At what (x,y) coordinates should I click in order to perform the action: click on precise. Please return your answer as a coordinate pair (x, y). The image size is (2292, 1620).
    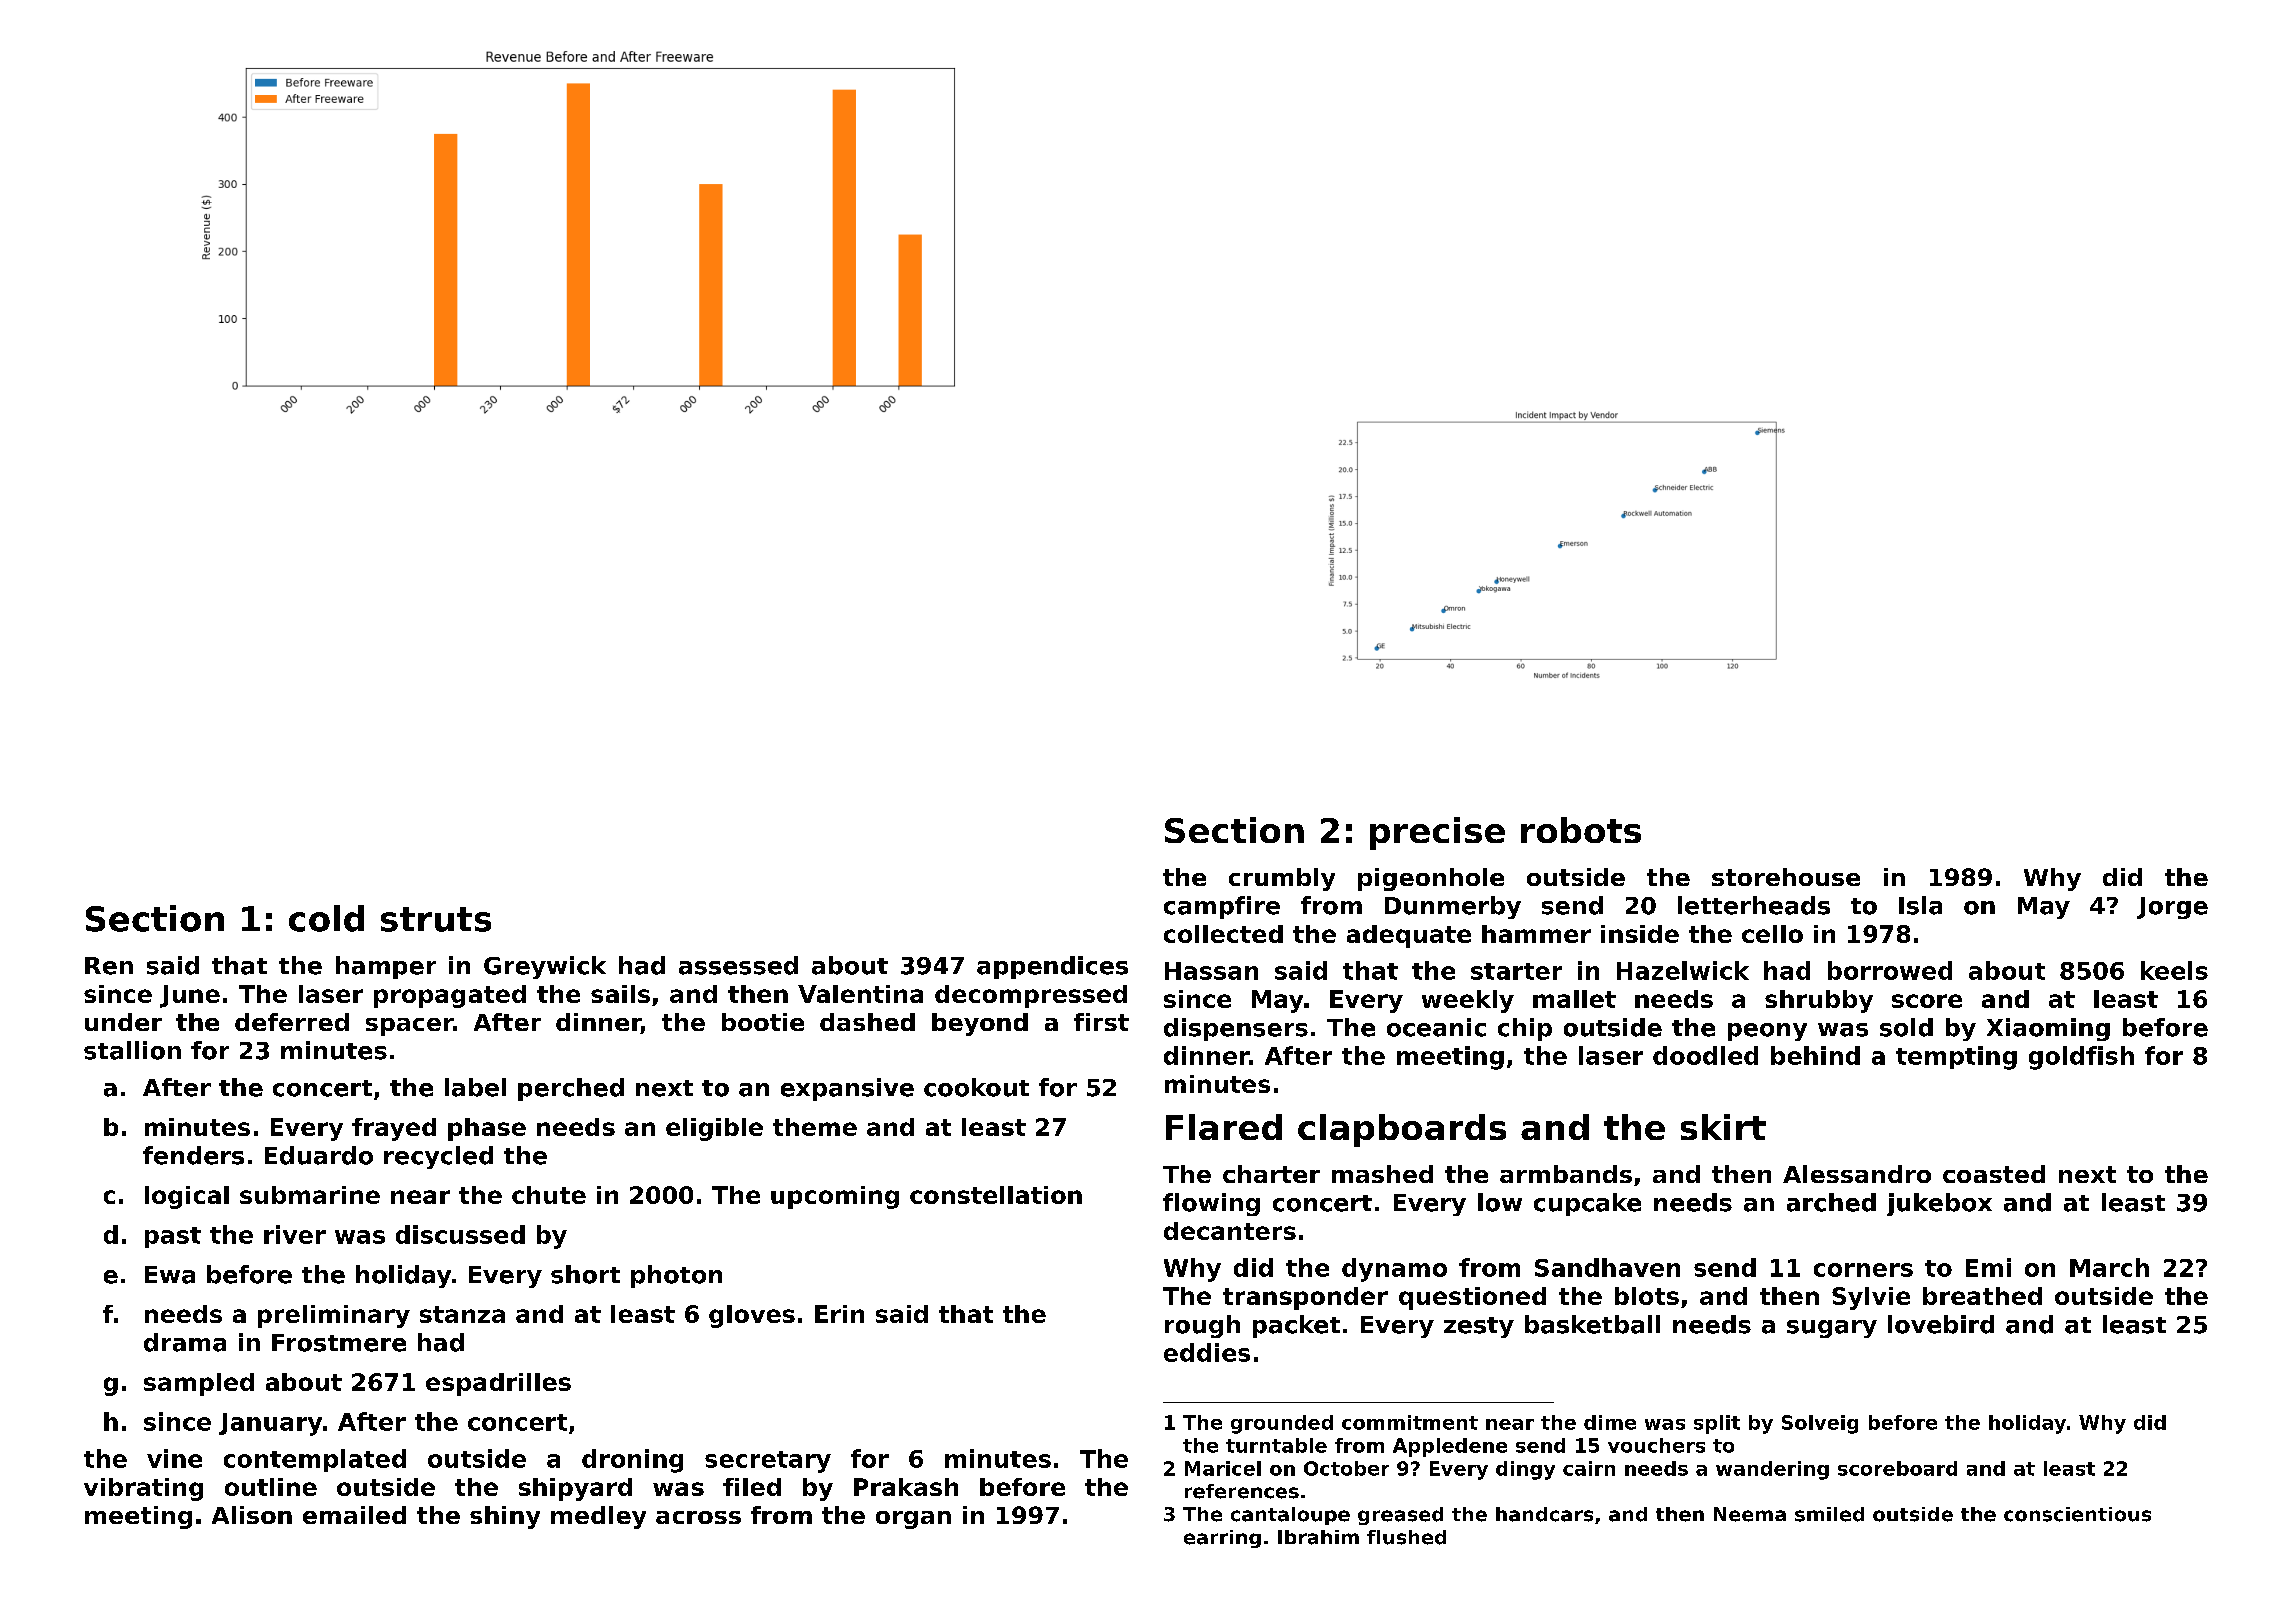
    Looking at the image, I should click on (1437, 833).
